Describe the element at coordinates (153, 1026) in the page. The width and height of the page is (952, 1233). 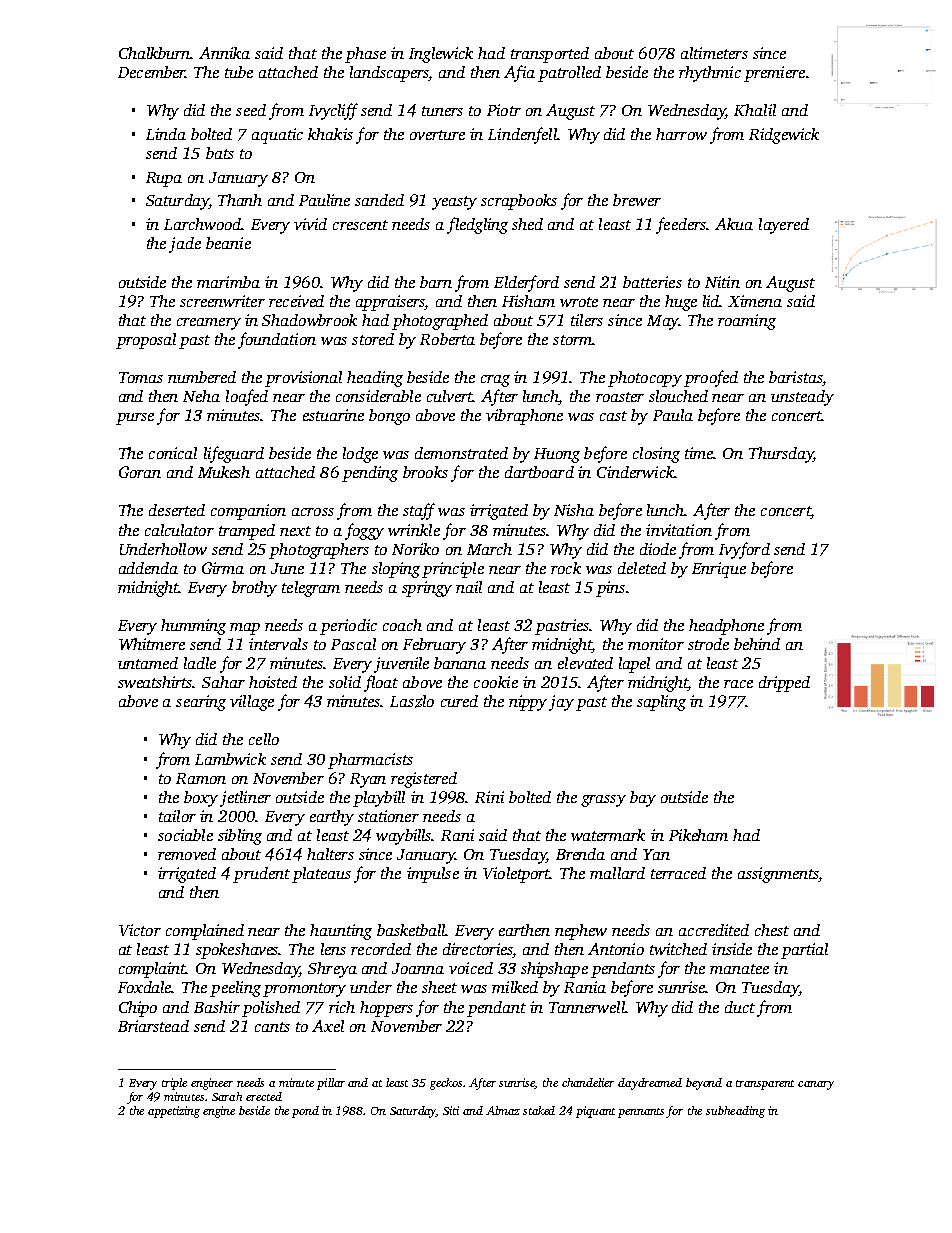
I see `Briarstead` at that location.
